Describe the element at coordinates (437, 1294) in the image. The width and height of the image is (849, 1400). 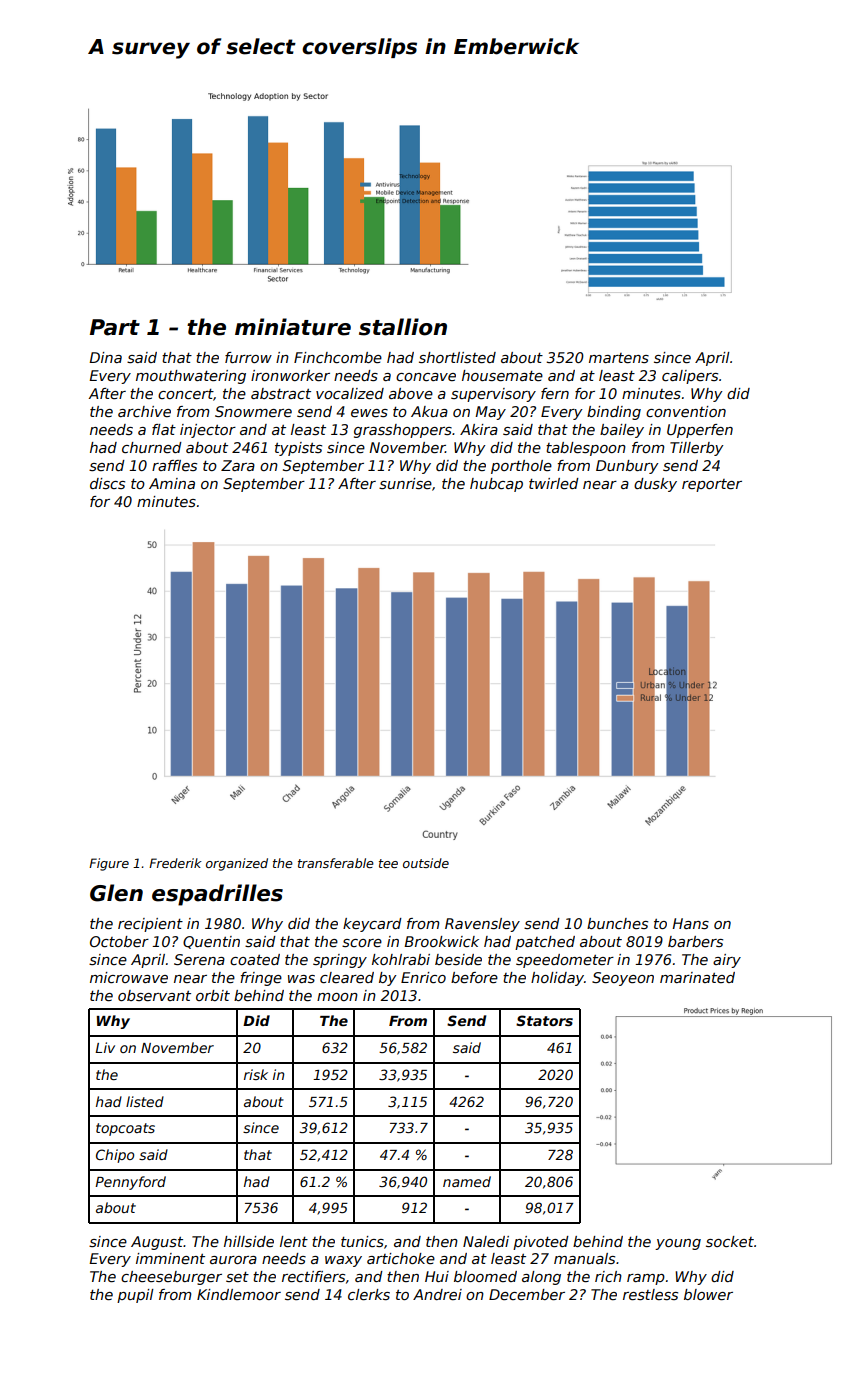
I see `Andrei` at that location.
